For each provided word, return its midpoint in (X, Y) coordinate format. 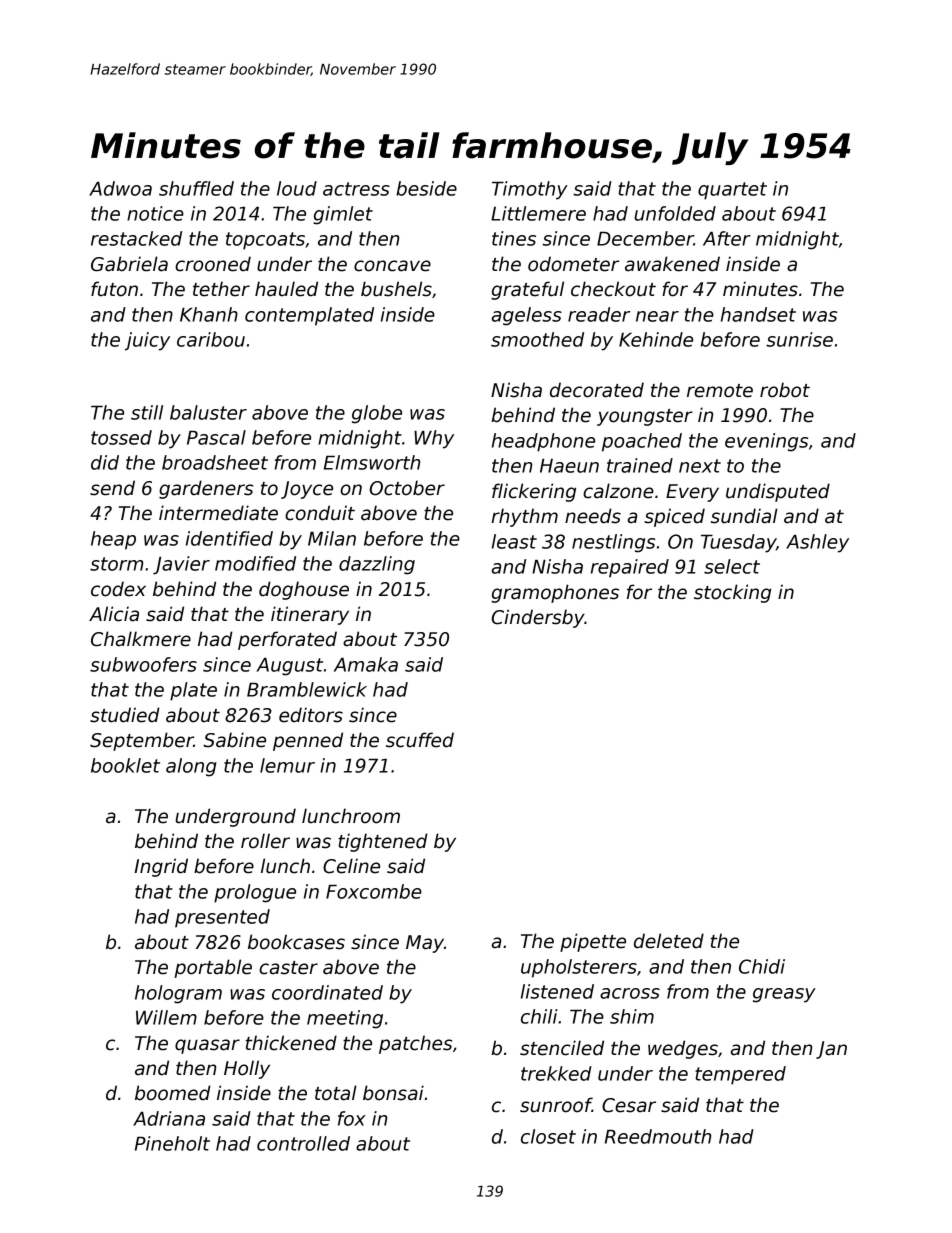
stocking (732, 593)
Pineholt (172, 1143)
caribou (211, 339)
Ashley (817, 543)
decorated (597, 390)
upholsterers (579, 968)
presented (222, 918)
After (727, 238)
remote (720, 391)
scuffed (420, 740)
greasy (784, 995)
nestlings (613, 543)
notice (155, 213)
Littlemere (538, 213)
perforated (287, 640)
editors (311, 715)
